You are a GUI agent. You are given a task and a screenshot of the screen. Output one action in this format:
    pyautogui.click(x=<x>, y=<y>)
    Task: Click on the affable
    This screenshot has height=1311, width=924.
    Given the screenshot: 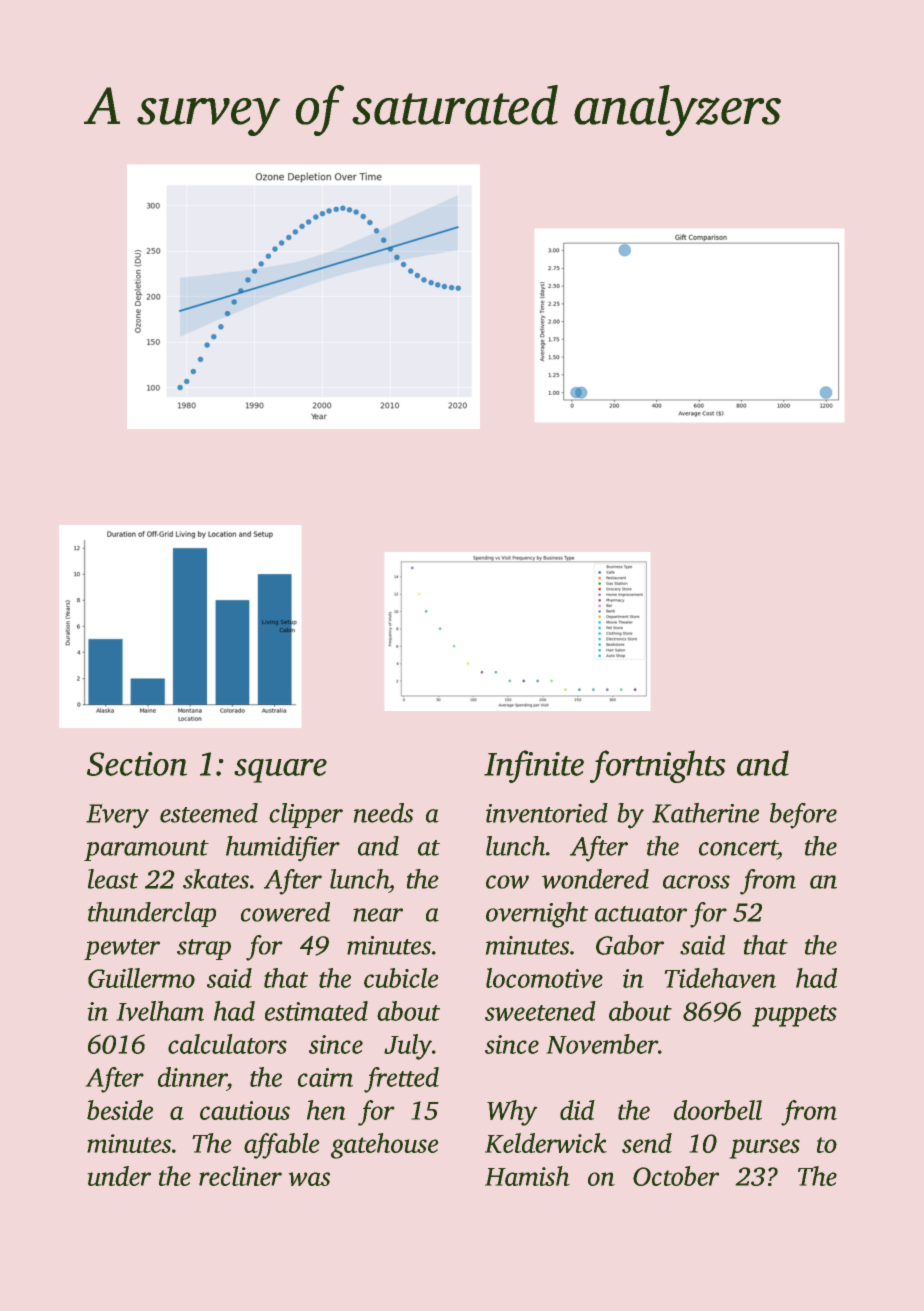 What is the action you would take?
    pyautogui.click(x=281, y=1146)
